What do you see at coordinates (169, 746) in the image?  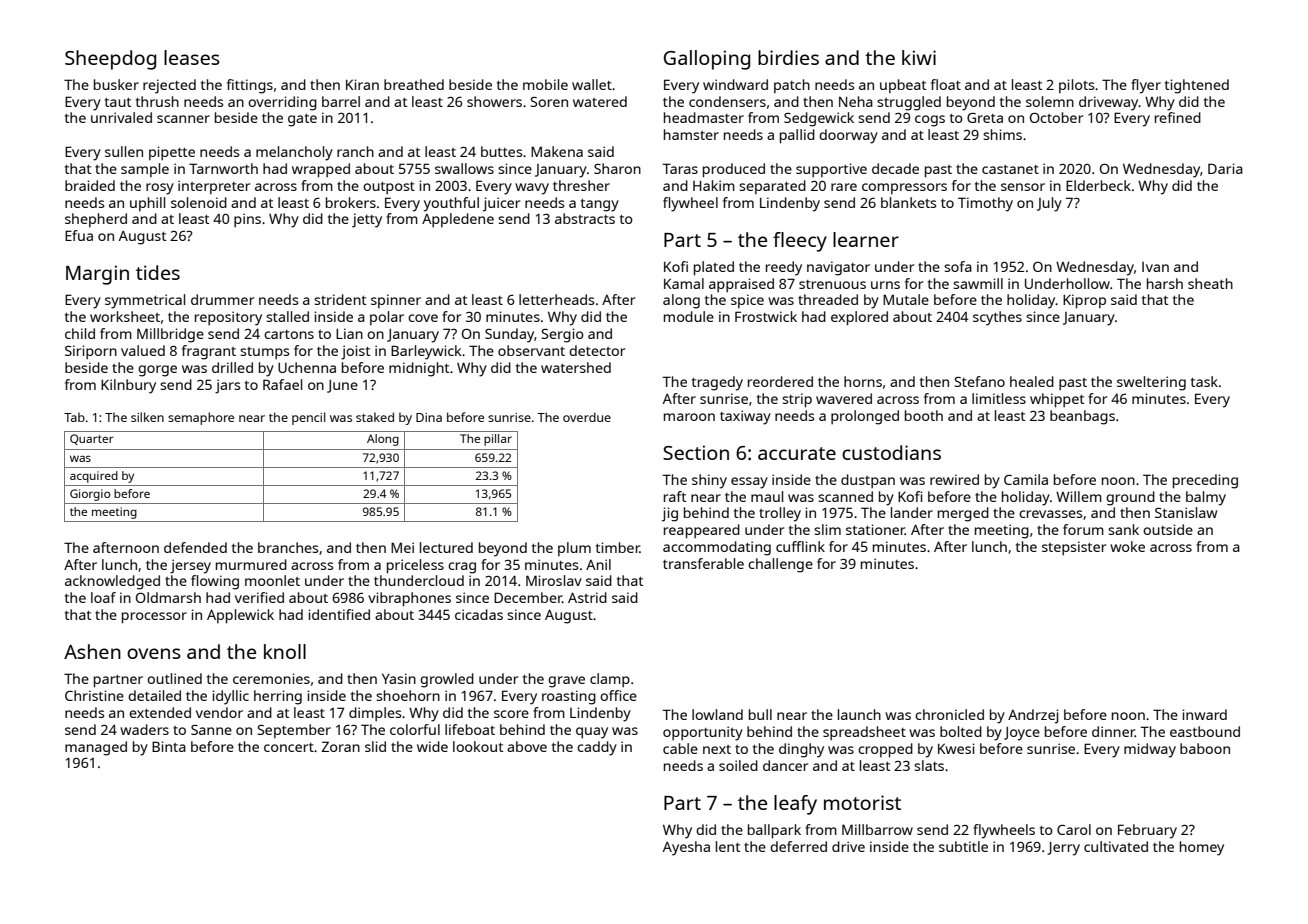 I see `Binta` at bounding box center [169, 746].
